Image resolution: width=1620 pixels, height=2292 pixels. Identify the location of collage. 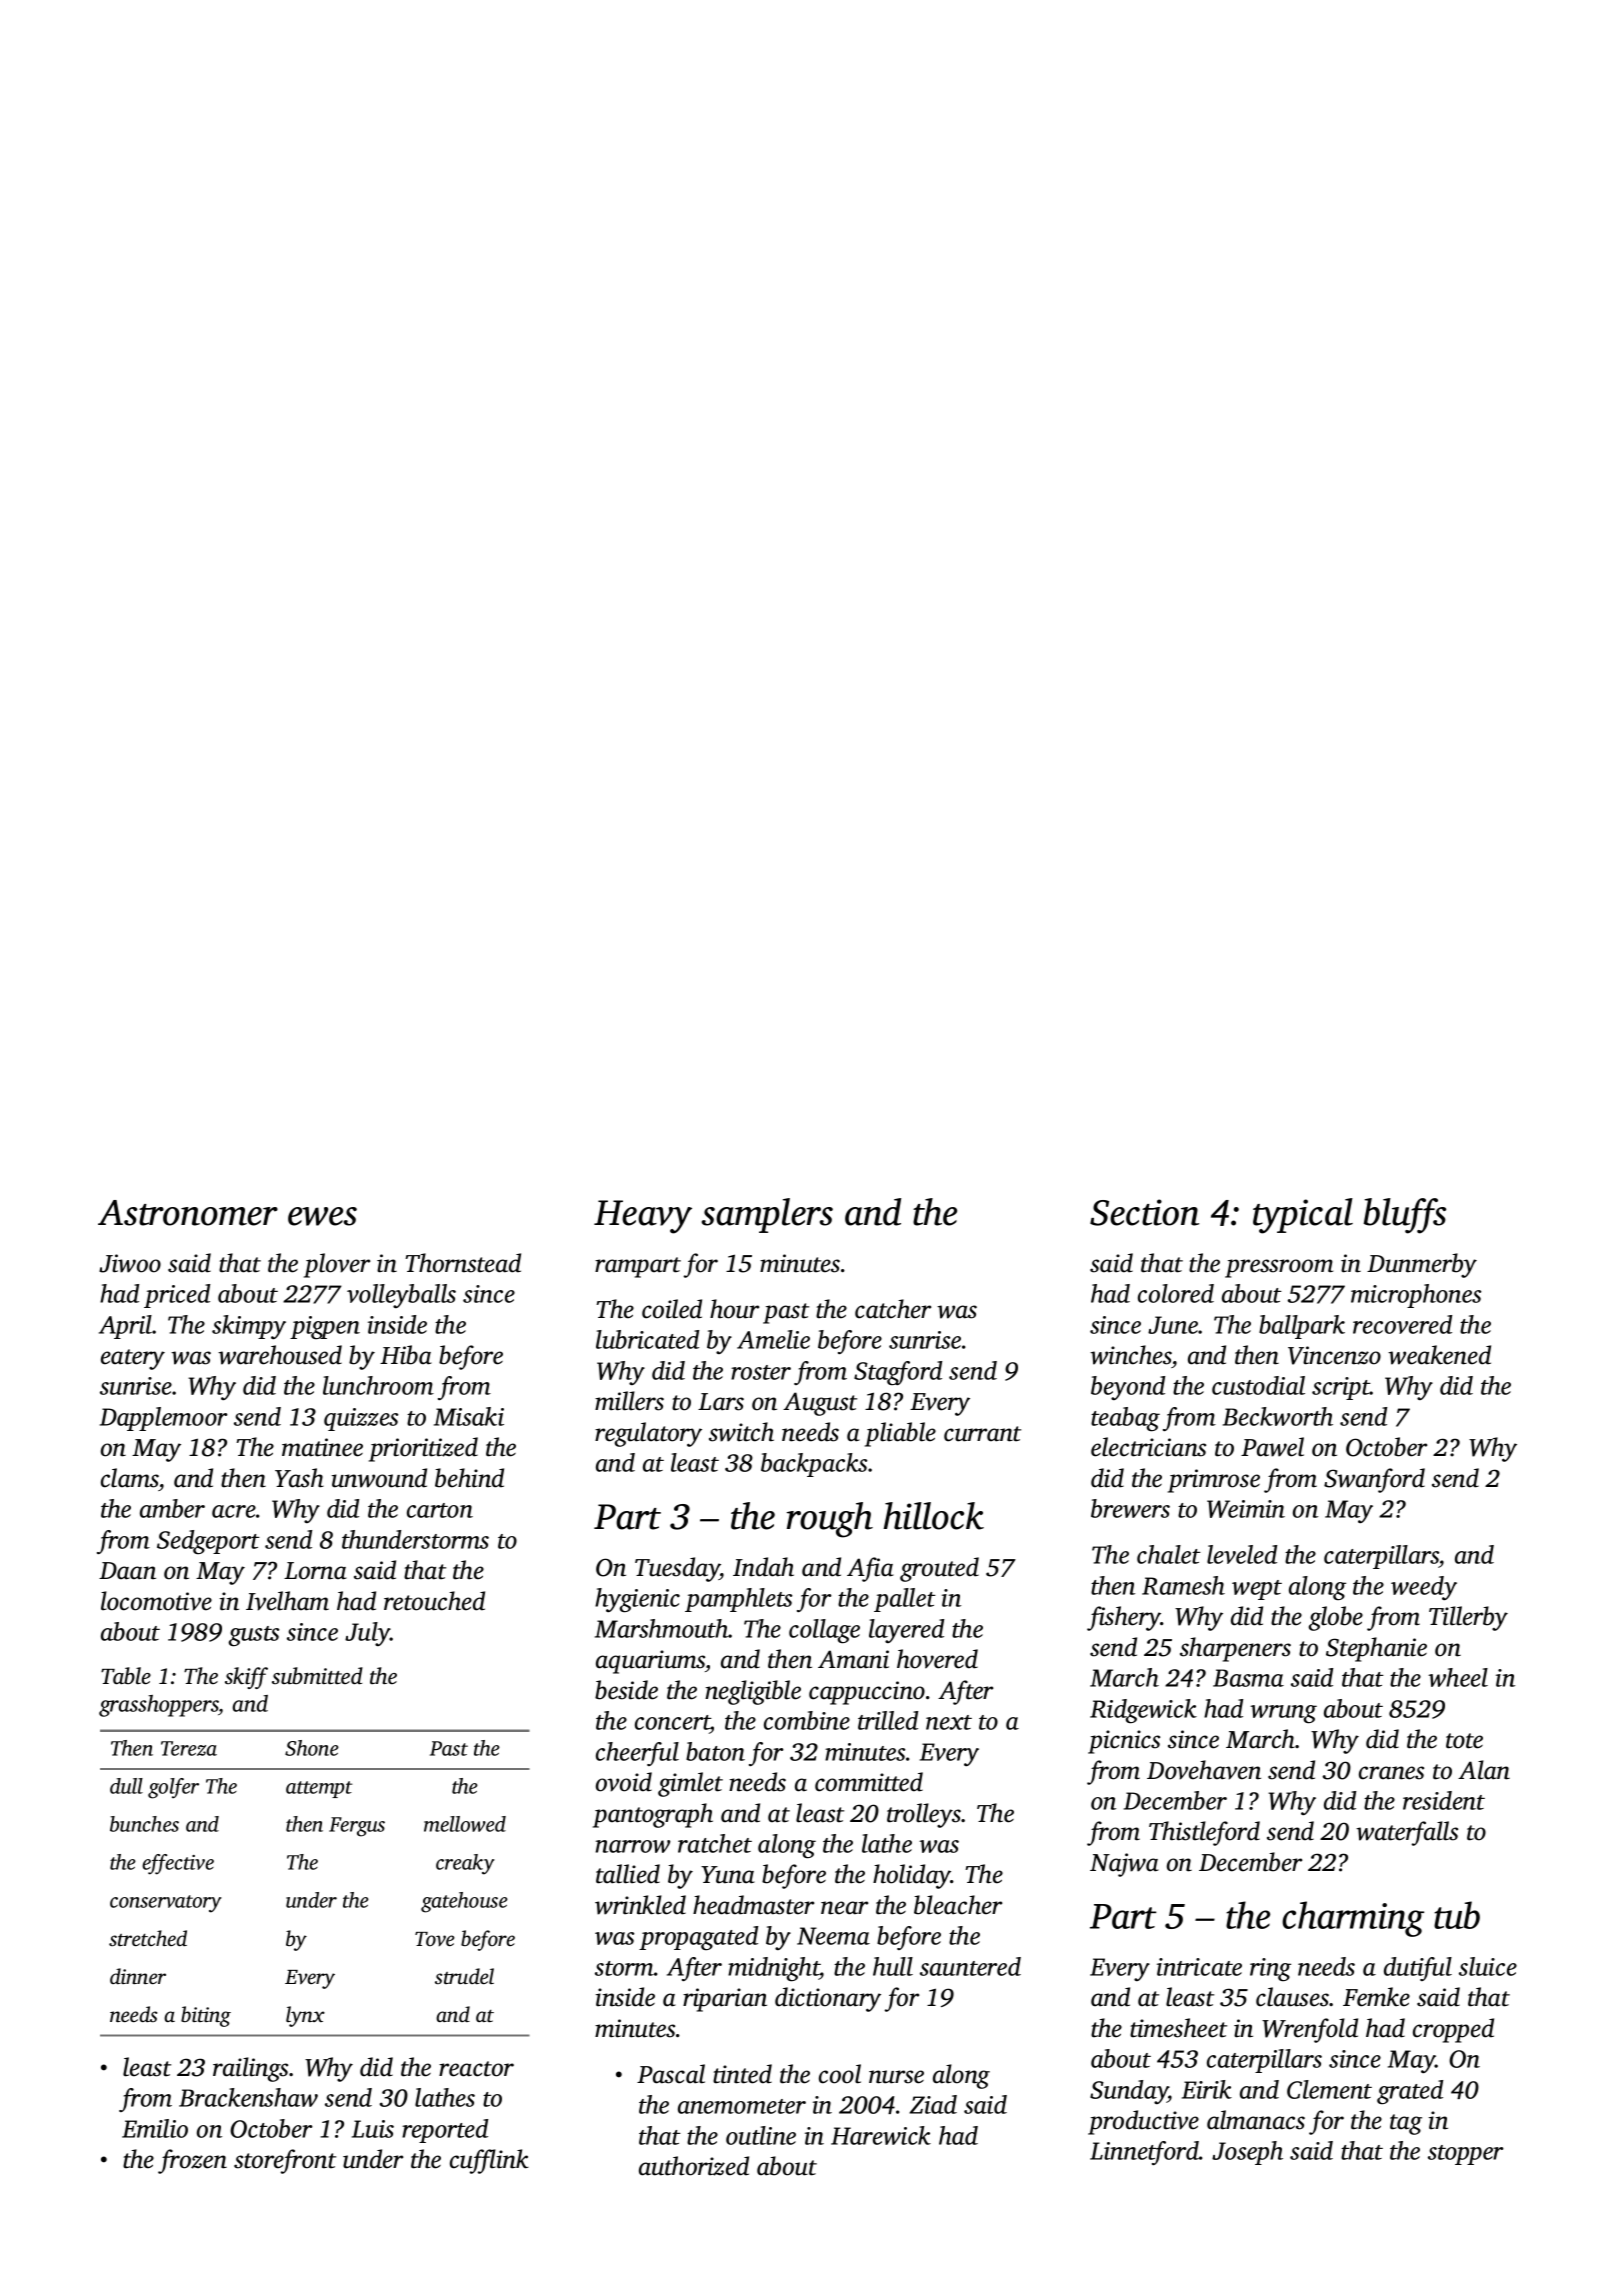
(824, 1631).
